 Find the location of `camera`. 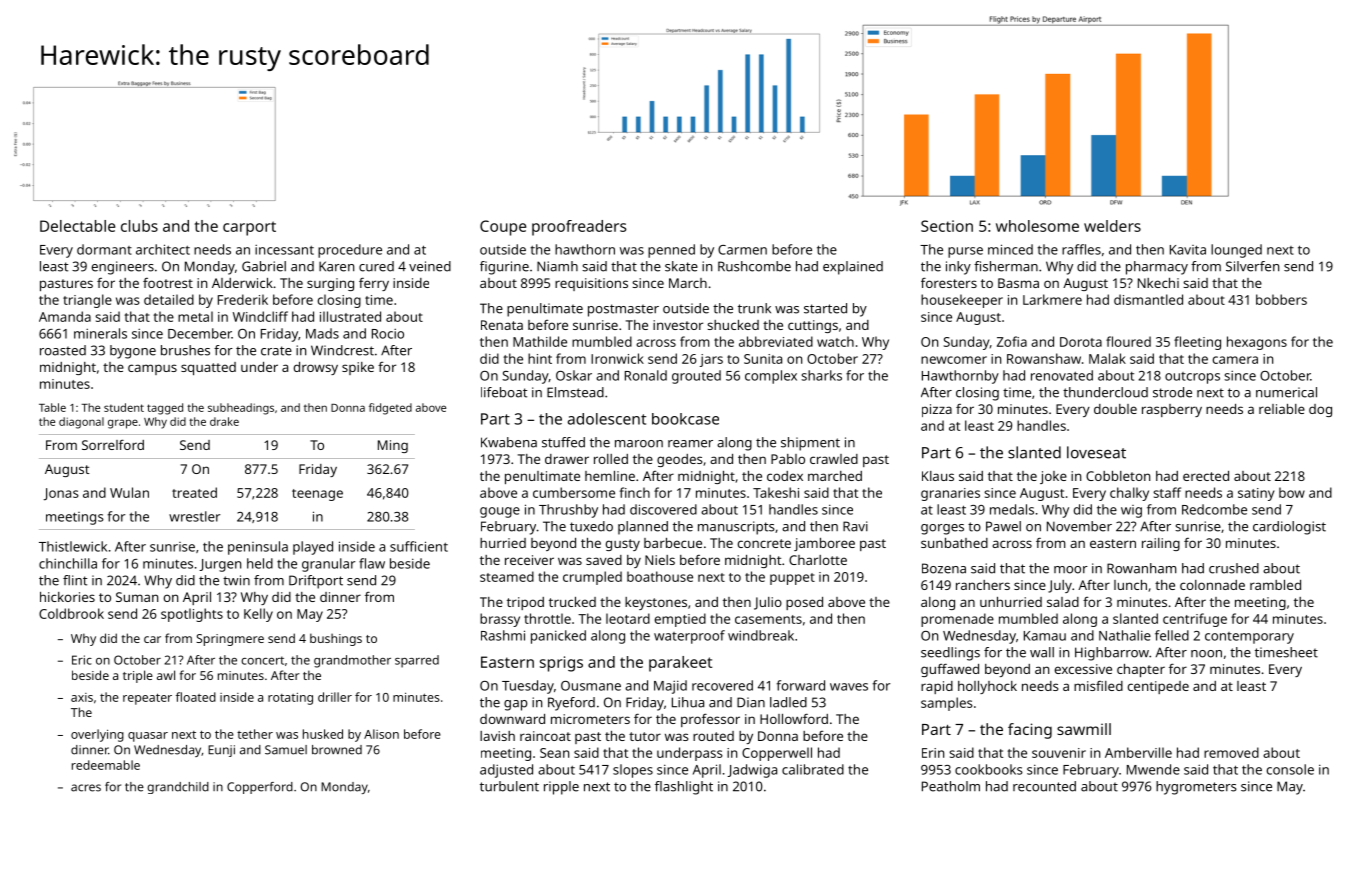

camera is located at coordinates (1235, 360).
